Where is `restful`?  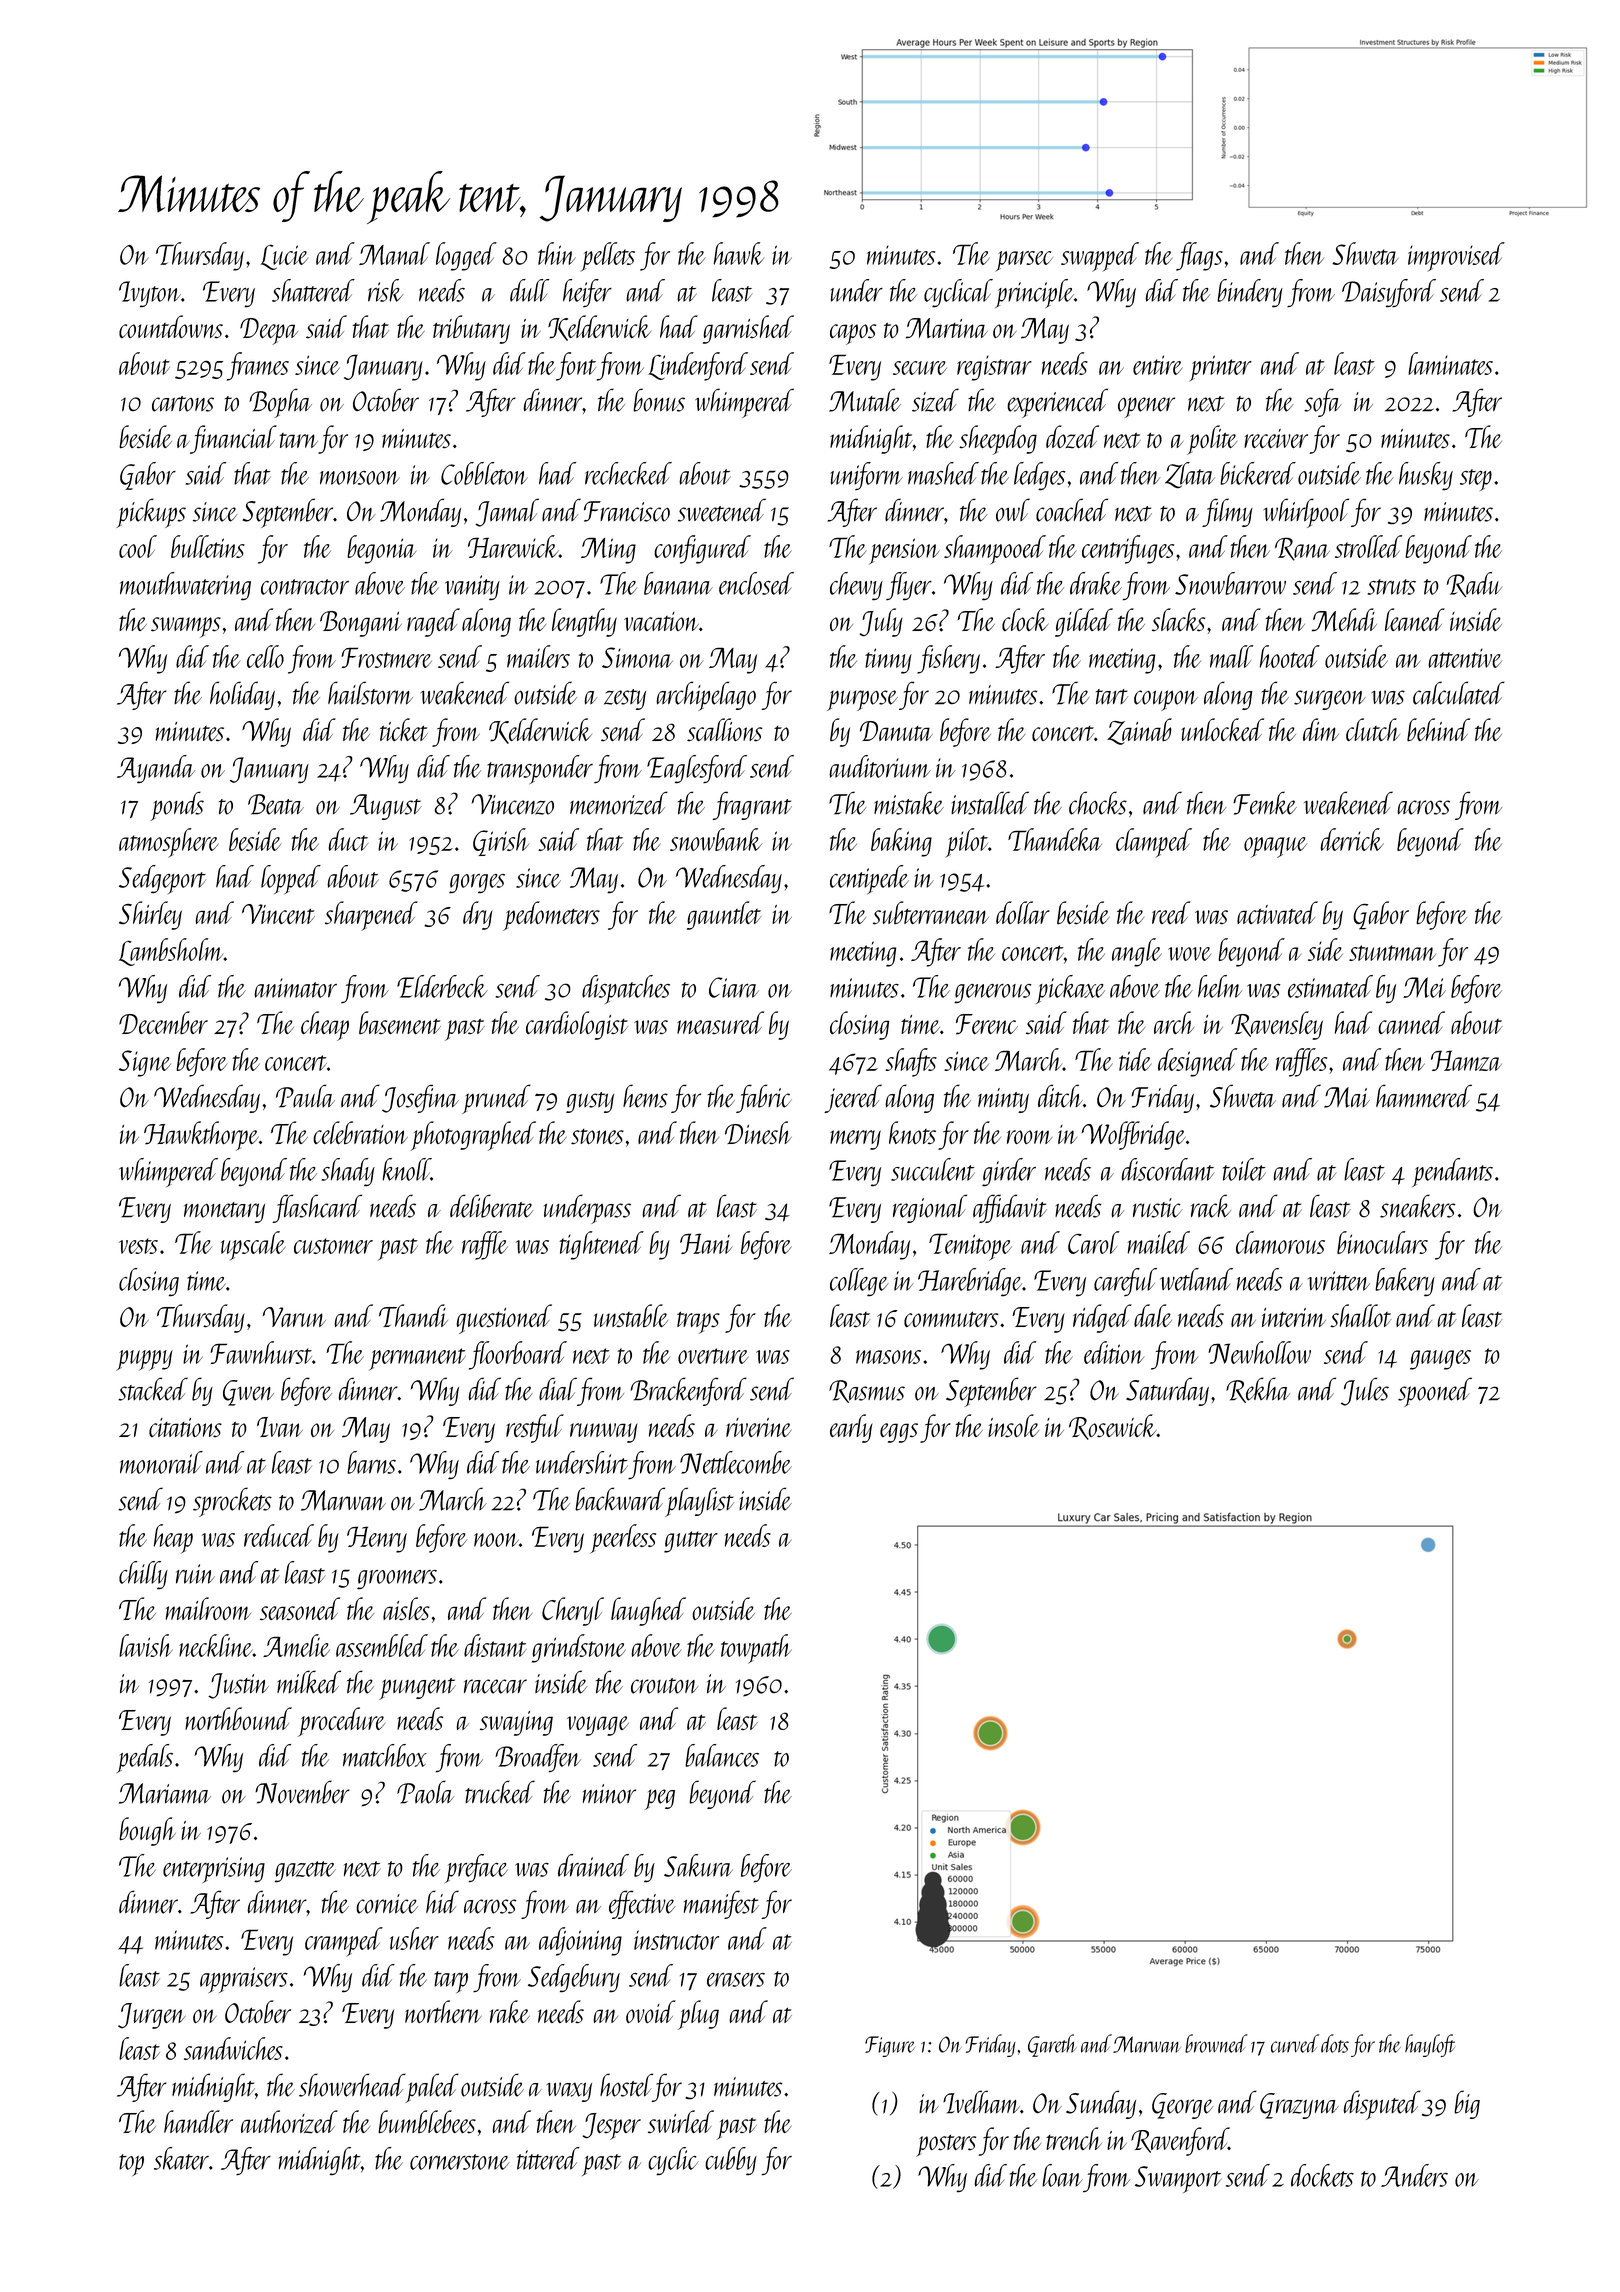 restful is located at coordinates (535, 1428).
